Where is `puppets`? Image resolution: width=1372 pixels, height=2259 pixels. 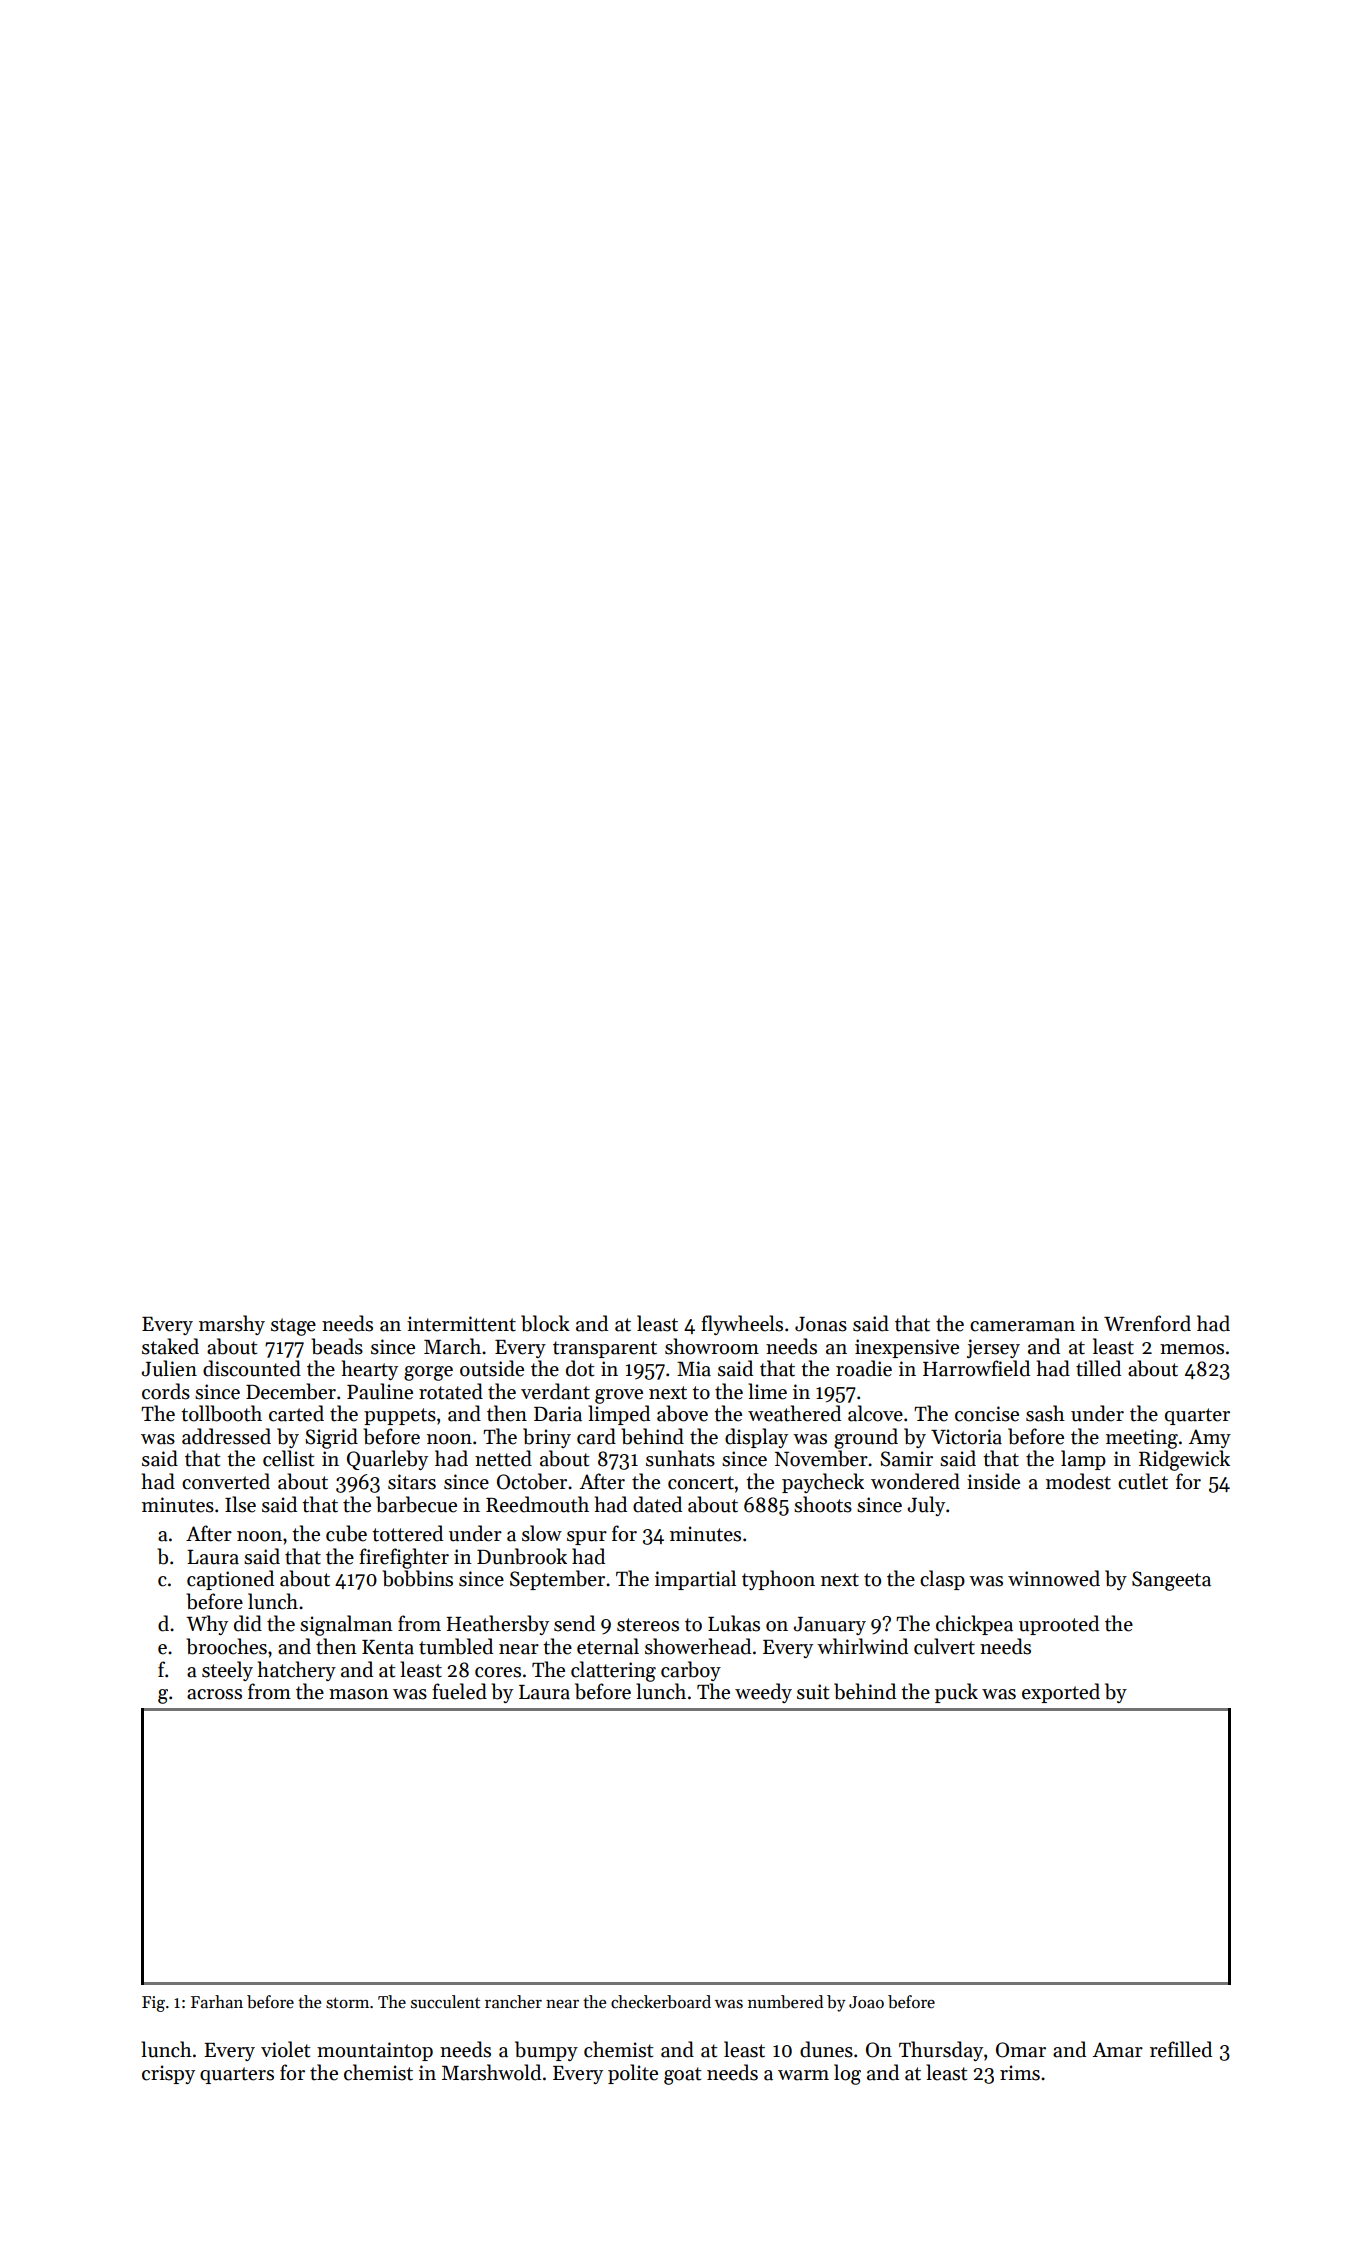 puppets is located at coordinates (400, 1416).
